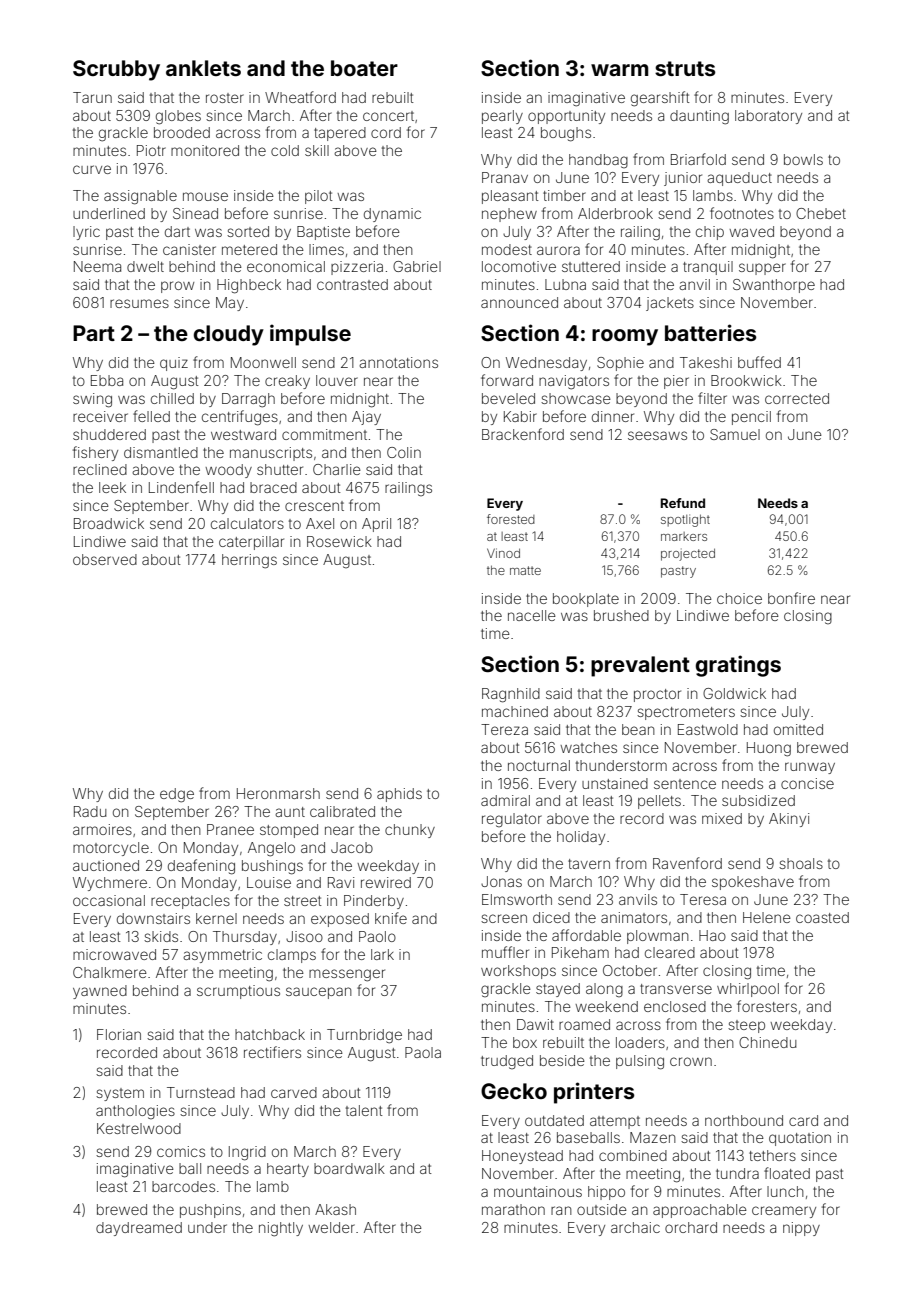 This screenshot has height=1308, width=924. Describe the element at coordinates (177, 287) in the screenshot. I see `prow` at that location.
